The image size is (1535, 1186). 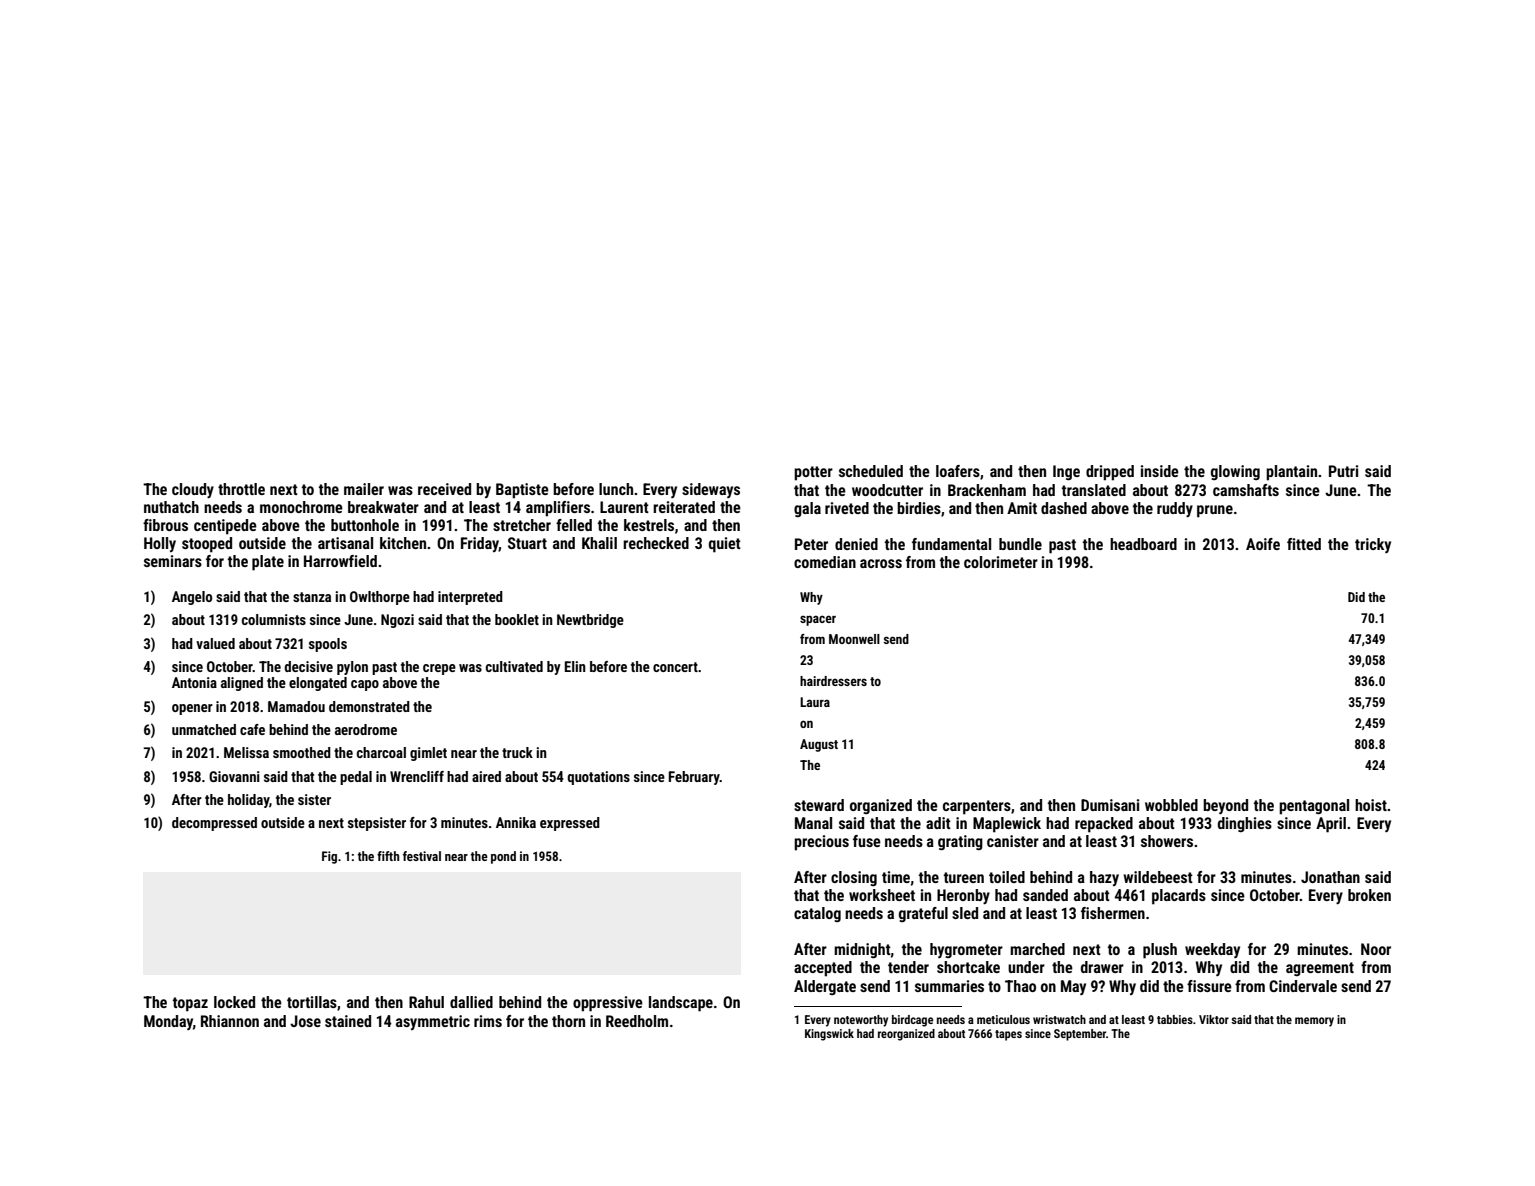 What do you see at coordinates (301, 507) in the page?
I see `monochrome` at bounding box center [301, 507].
